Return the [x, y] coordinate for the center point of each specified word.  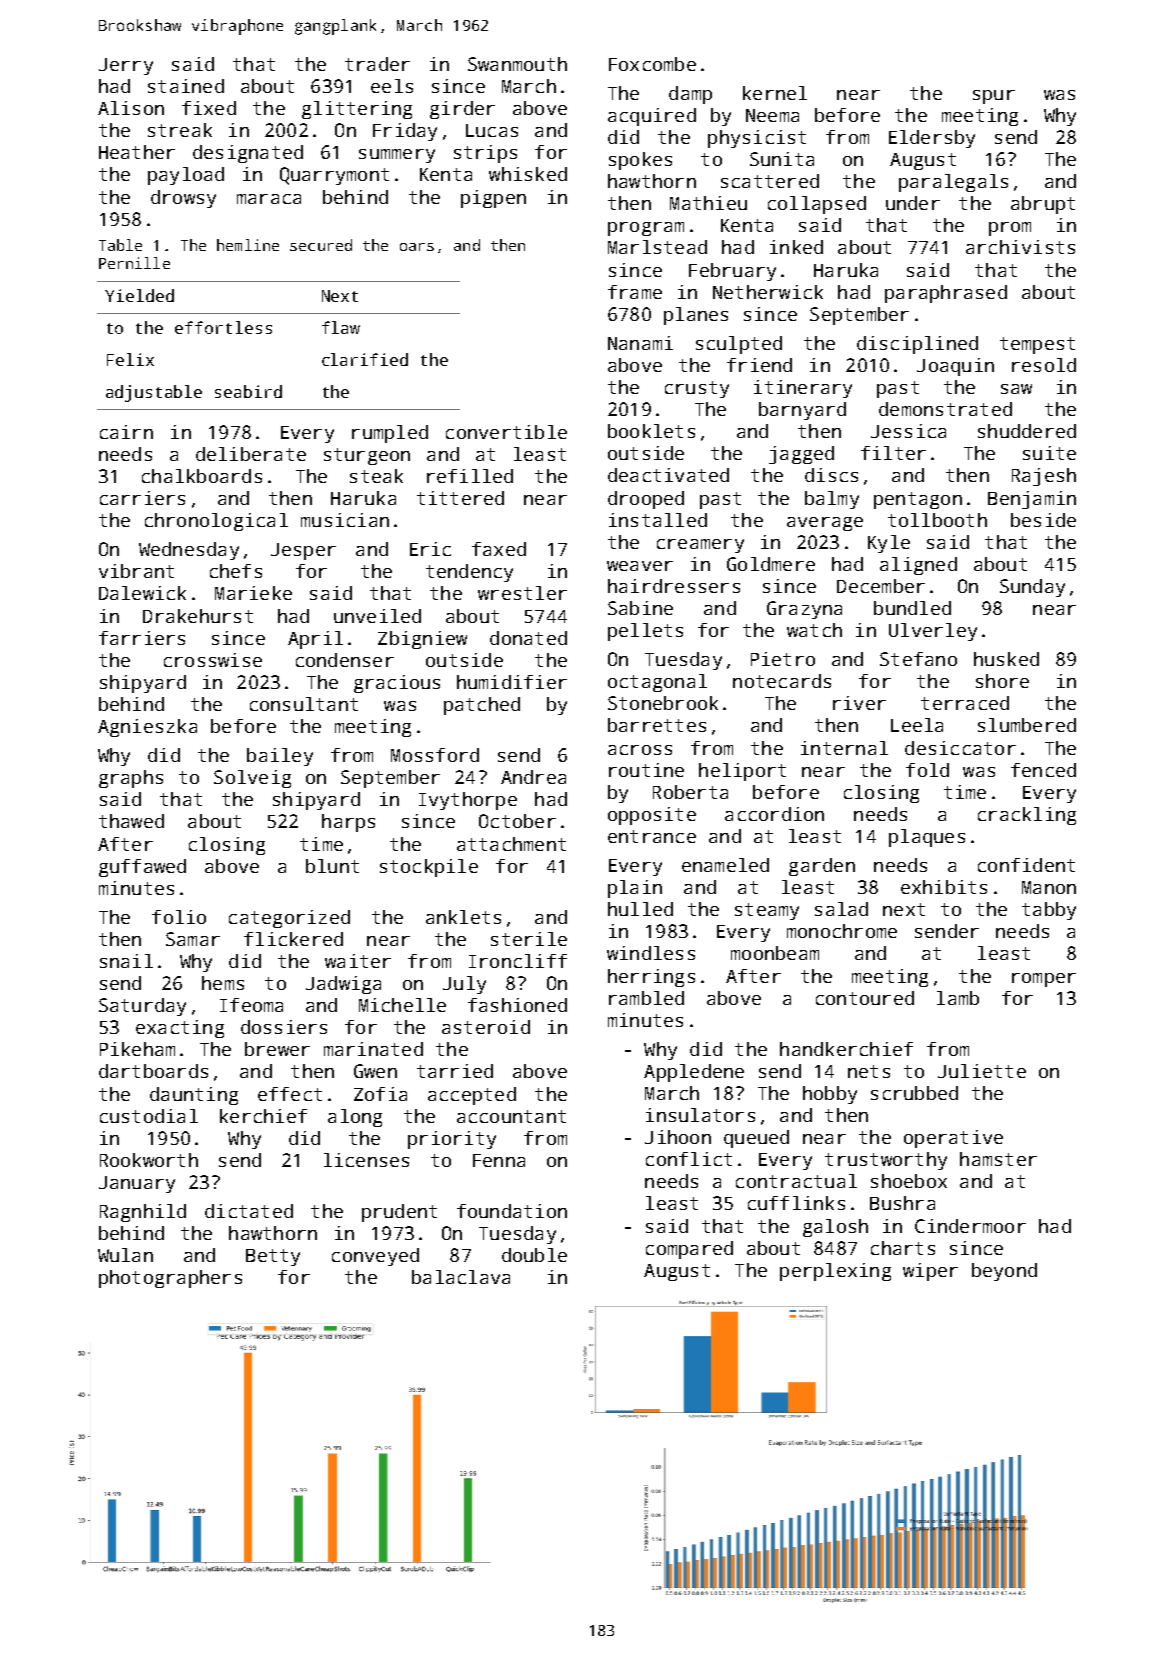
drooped [646, 500]
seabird [248, 391]
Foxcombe [652, 64]
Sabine [640, 608]
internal [844, 748]
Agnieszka [147, 728]
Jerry [126, 66]
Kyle [889, 544]
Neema [772, 115]
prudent [399, 1213]
